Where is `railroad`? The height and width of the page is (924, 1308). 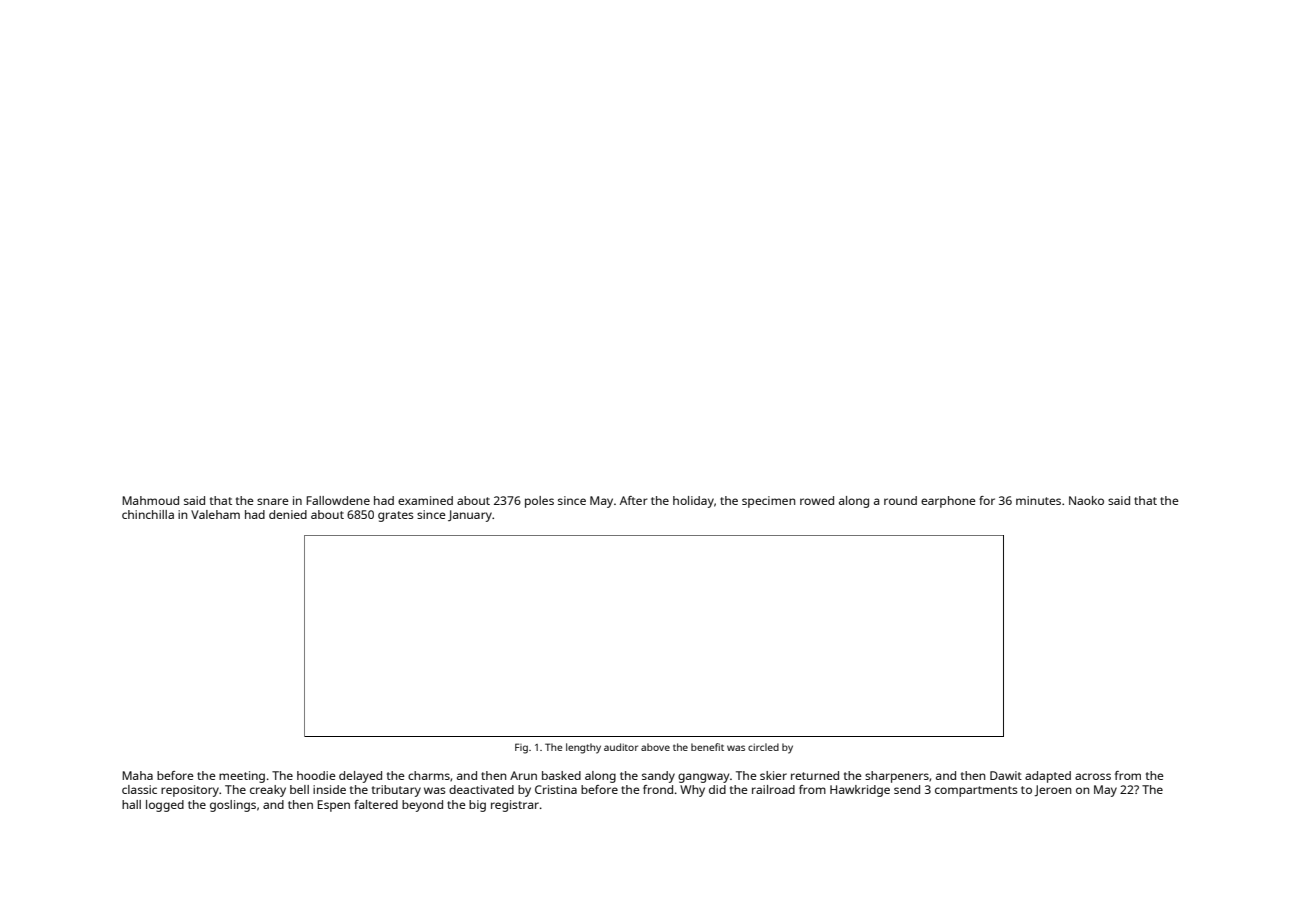 railroad is located at coordinates (773, 789).
